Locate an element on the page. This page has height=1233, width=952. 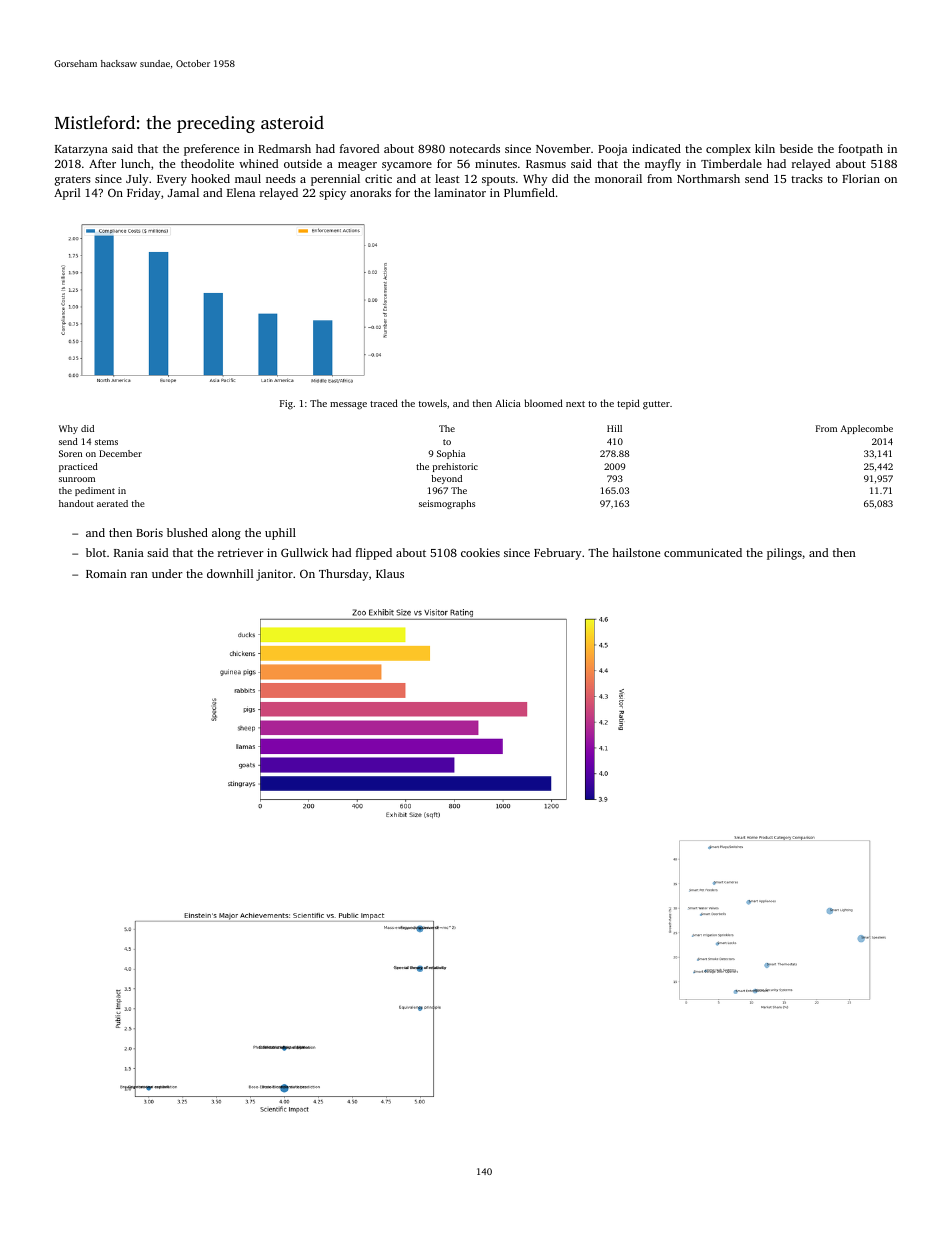
gutter is located at coordinates (656, 405).
